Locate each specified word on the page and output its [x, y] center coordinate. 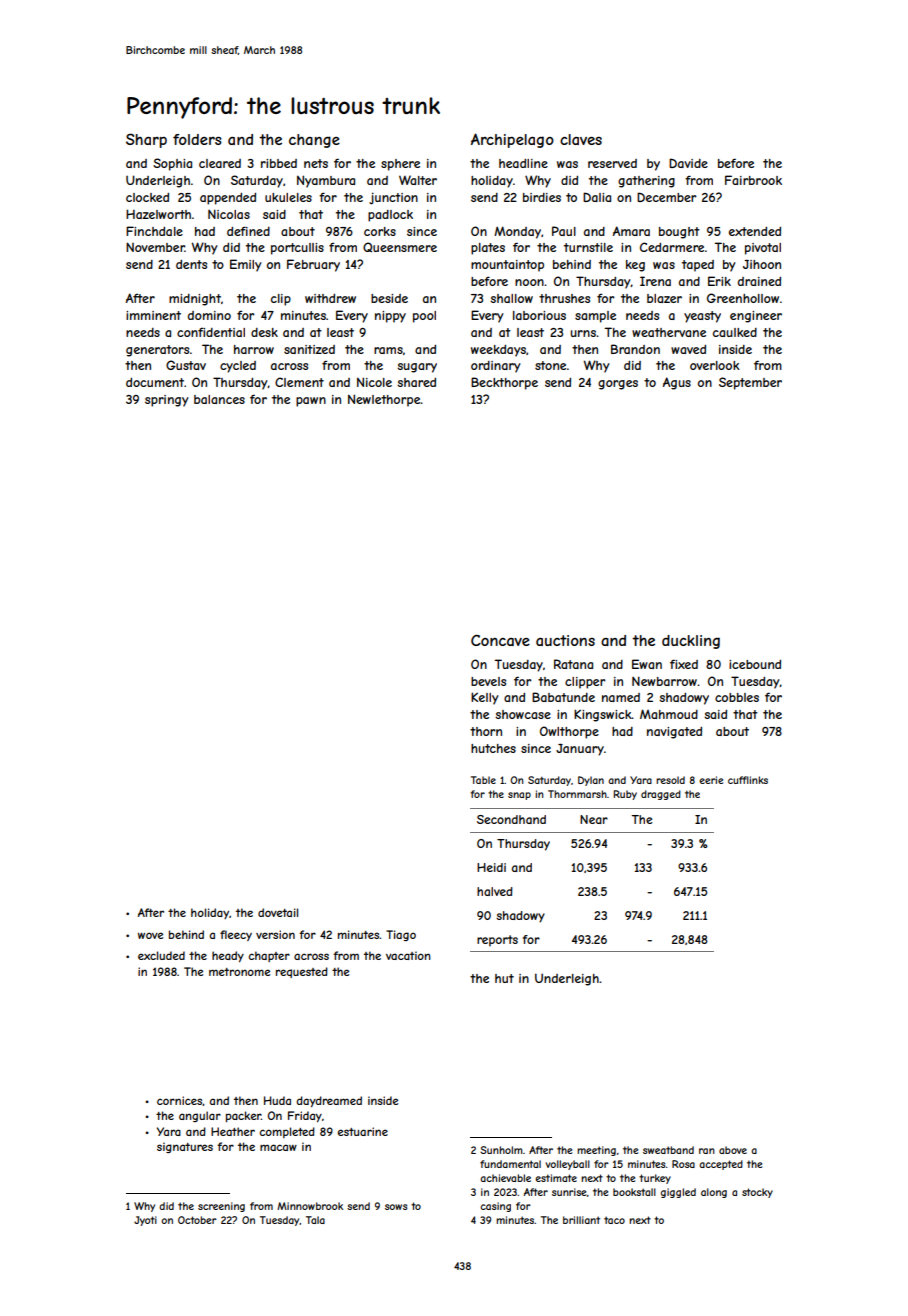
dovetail [278, 912]
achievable [505, 1178]
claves [581, 139]
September [750, 383]
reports [497, 940]
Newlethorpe [384, 400]
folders [197, 139]
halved [495, 891]
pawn [311, 402]
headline [523, 163]
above [733, 1150]
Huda [277, 1100]
